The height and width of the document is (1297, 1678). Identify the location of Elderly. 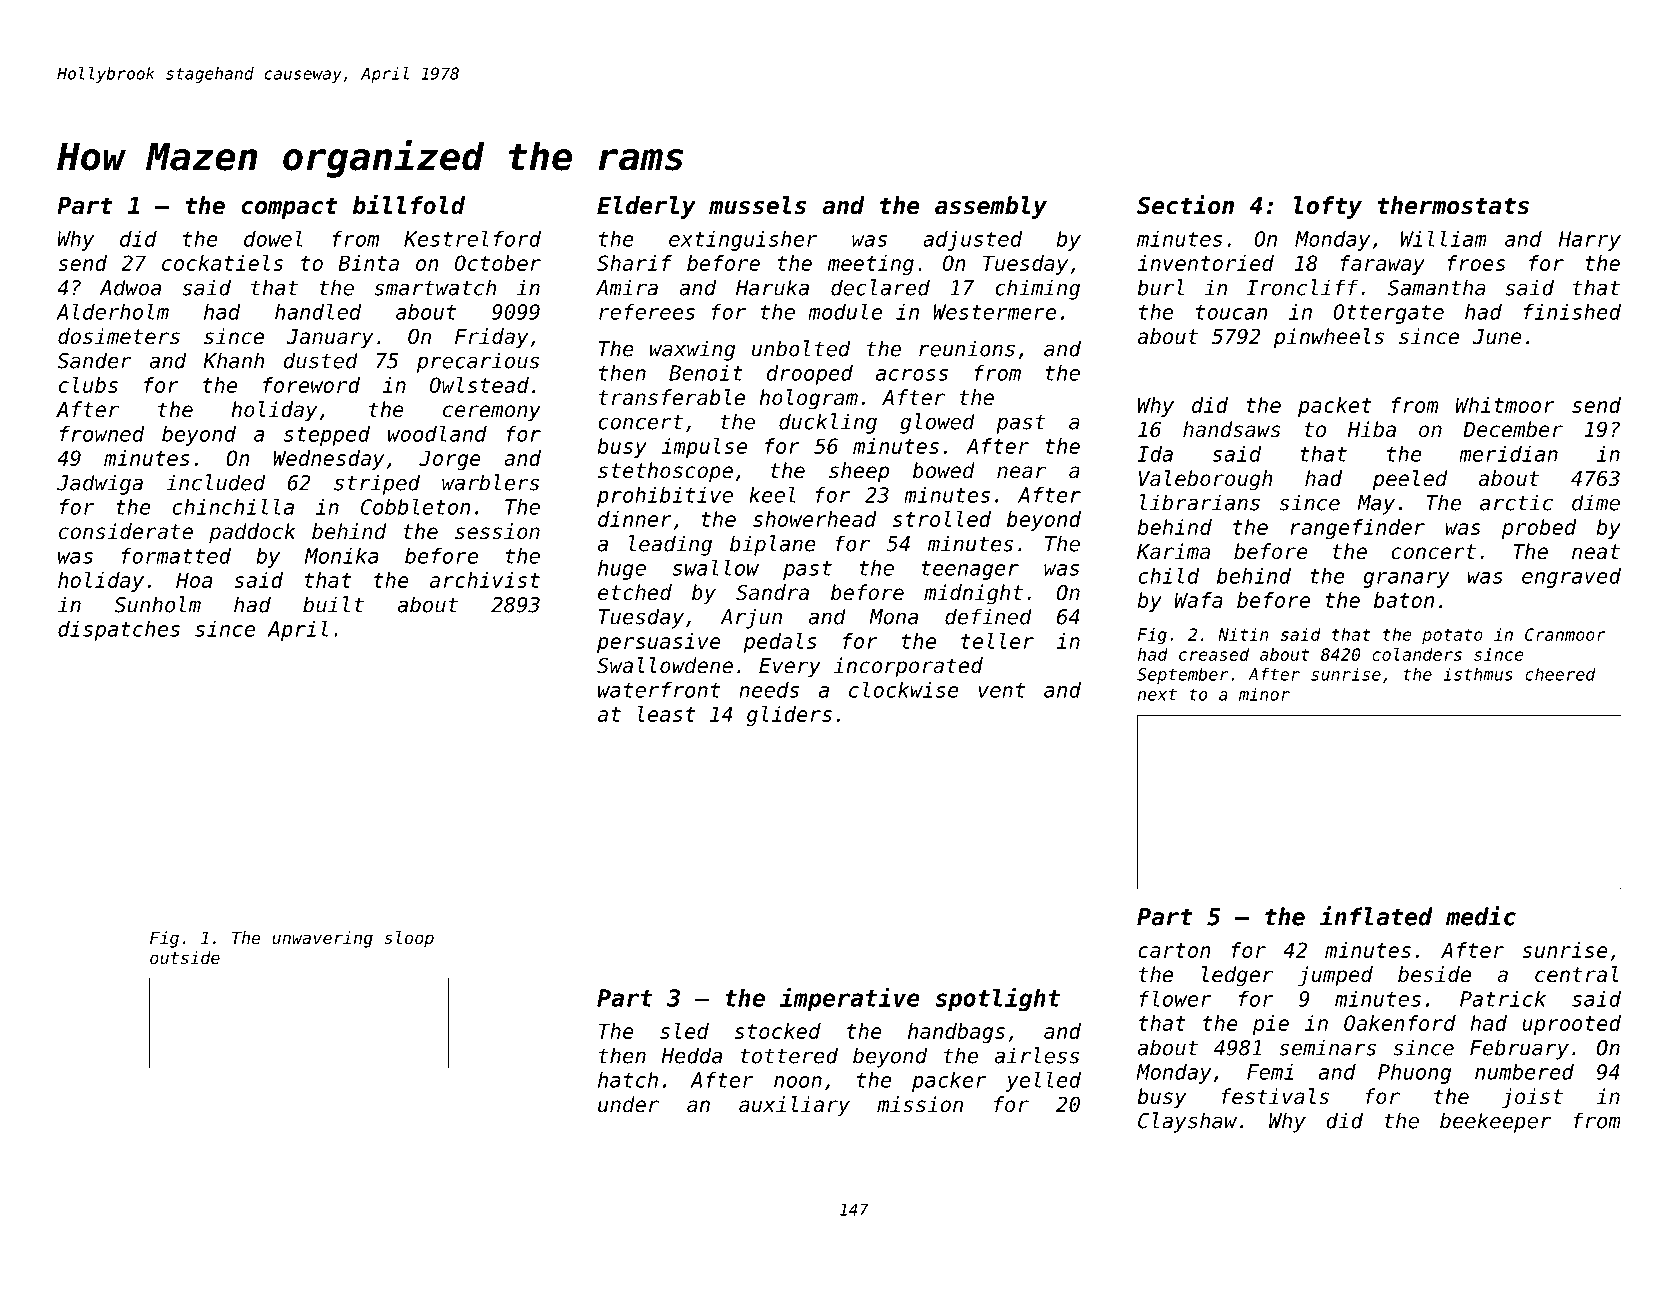
(646, 207).
